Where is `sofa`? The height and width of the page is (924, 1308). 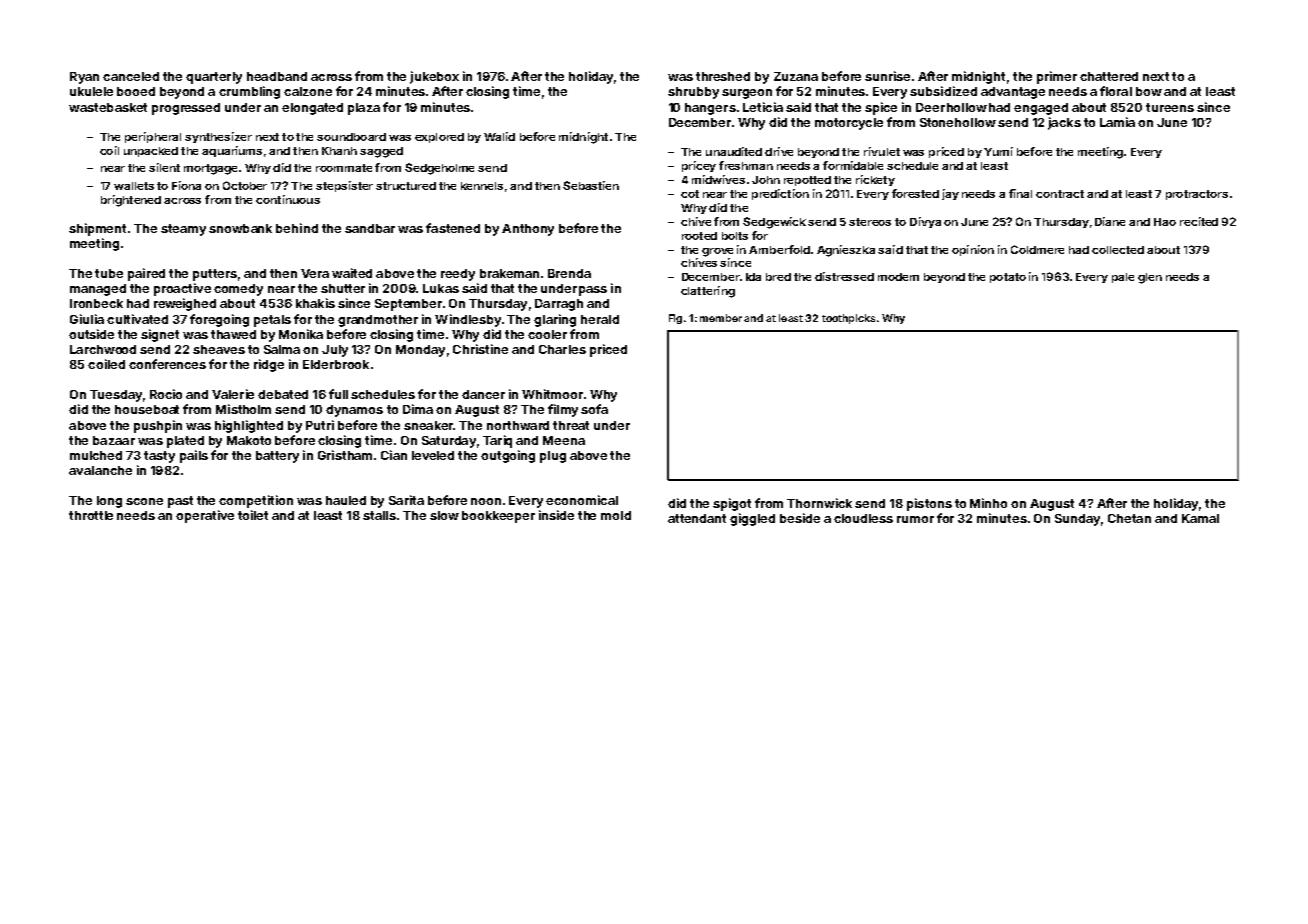 sofa is located at coordinates (594, 409).
